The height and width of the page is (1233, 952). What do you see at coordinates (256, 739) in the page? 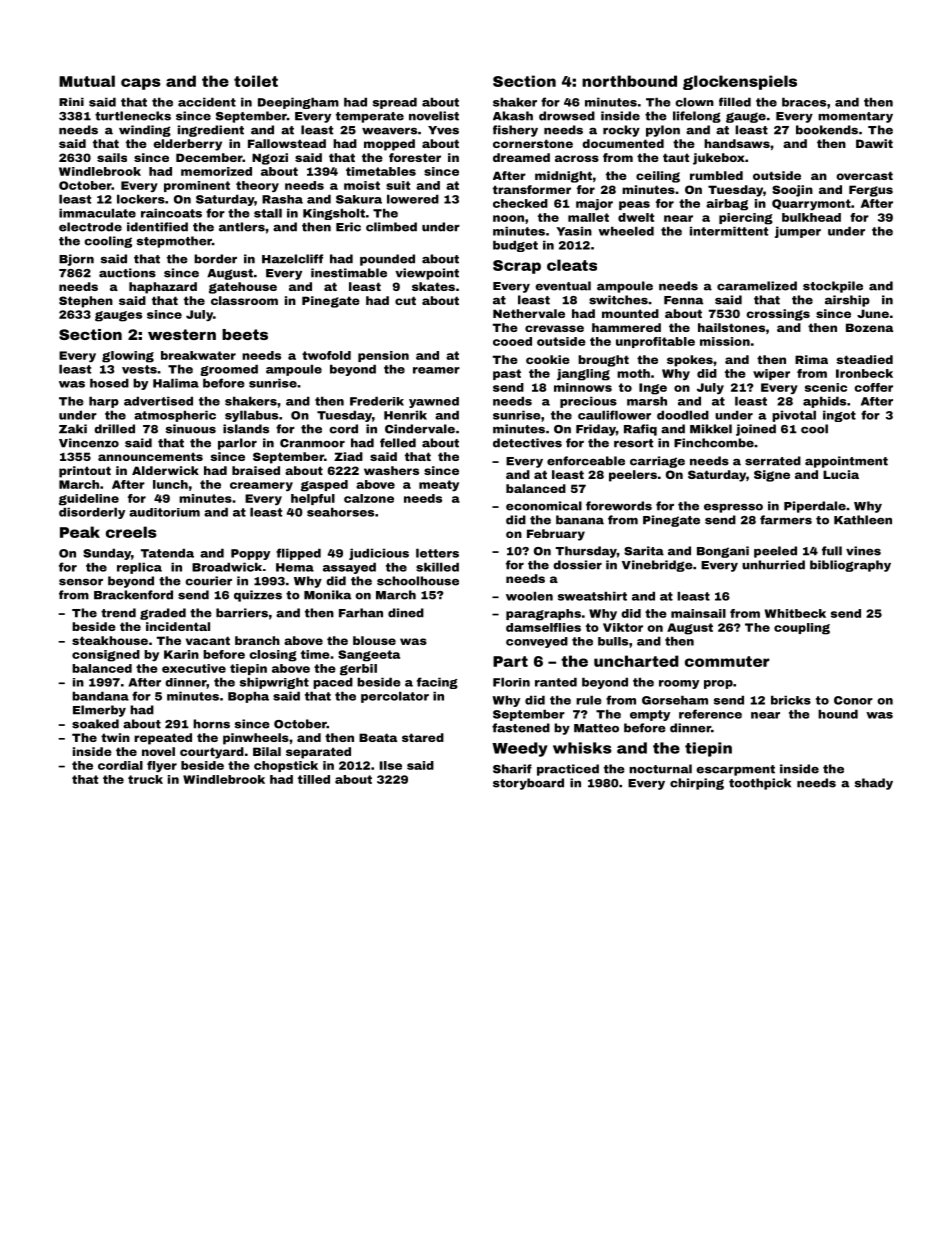
I see `pinwheels` at bounding box center [256, 739].
